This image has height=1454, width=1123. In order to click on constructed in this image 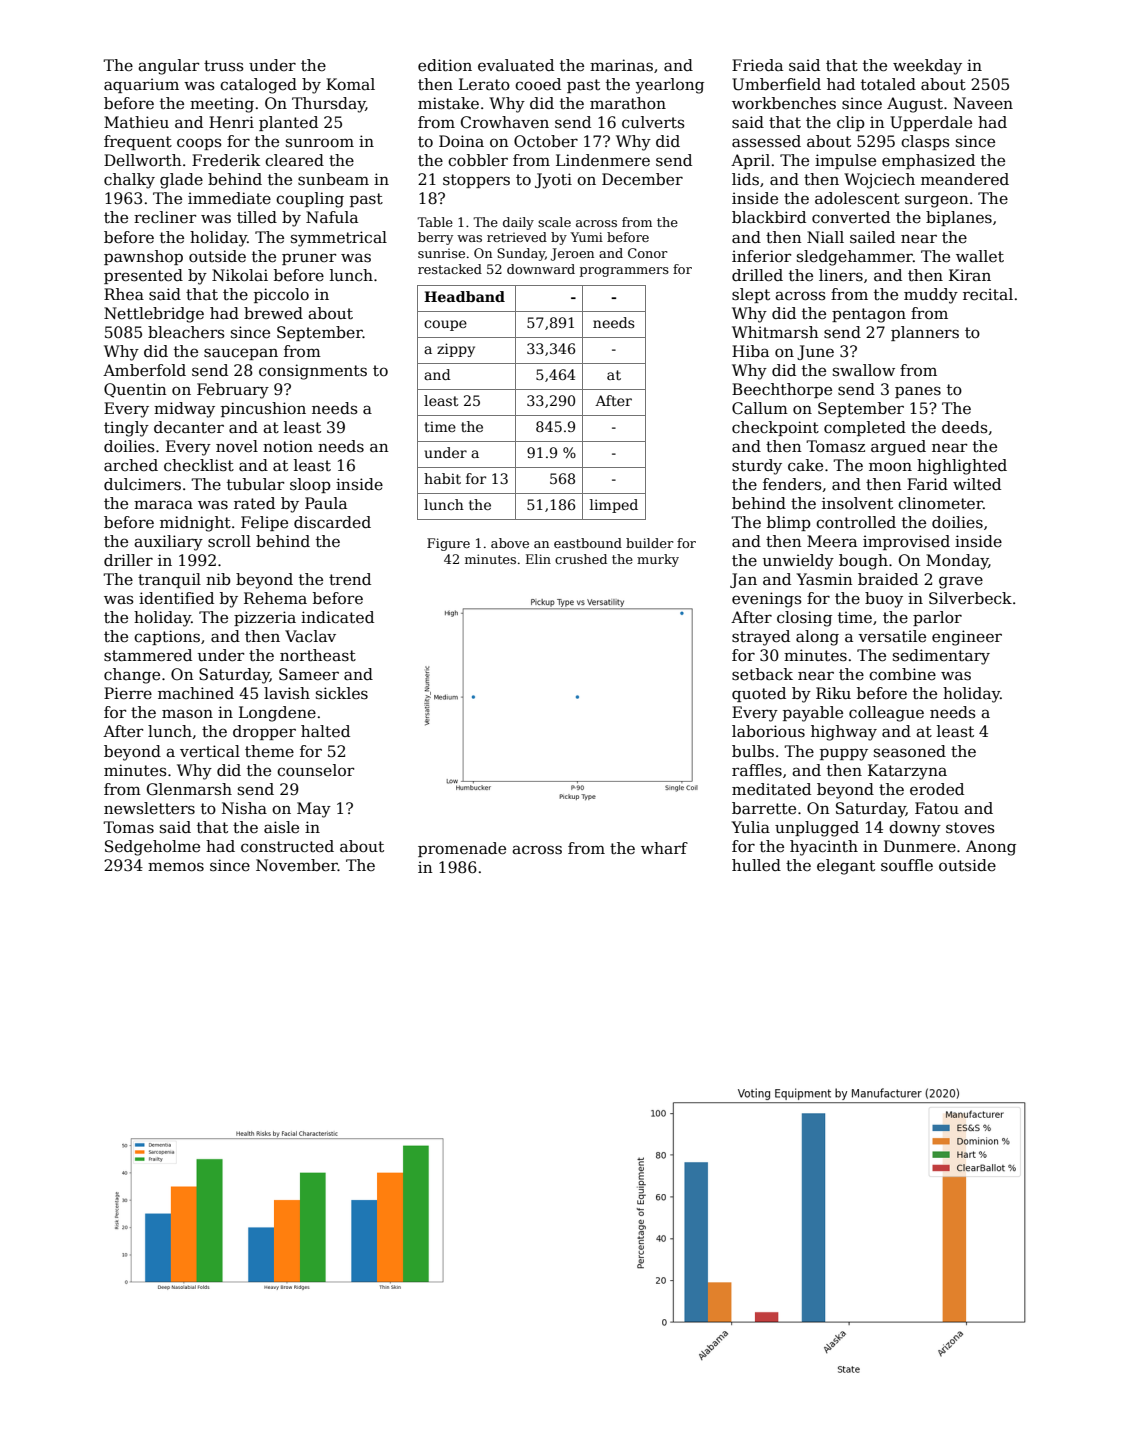, I will do `click(287, 846)`.
